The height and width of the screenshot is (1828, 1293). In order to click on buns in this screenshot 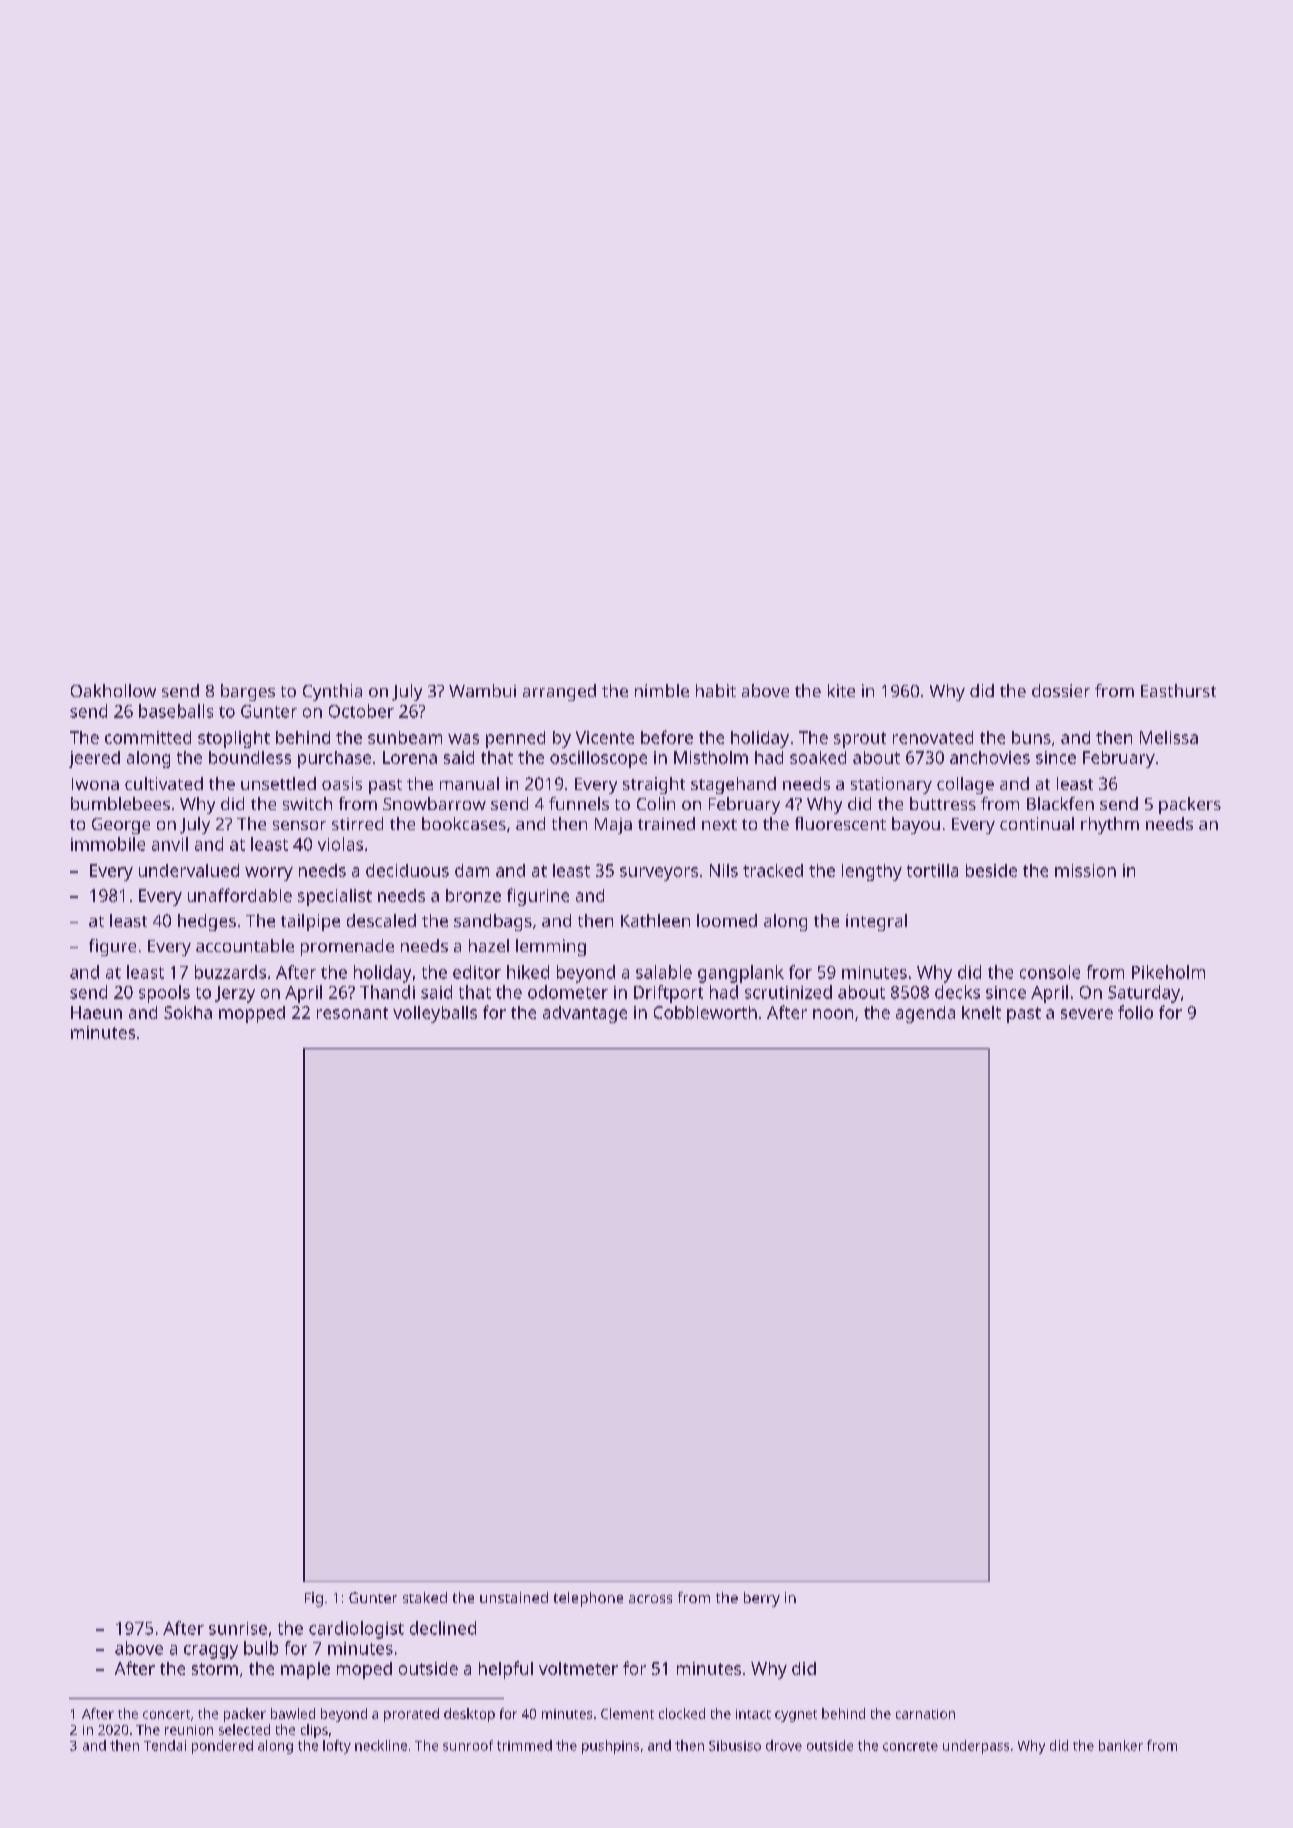, I will do `click(1031, 737)`.
